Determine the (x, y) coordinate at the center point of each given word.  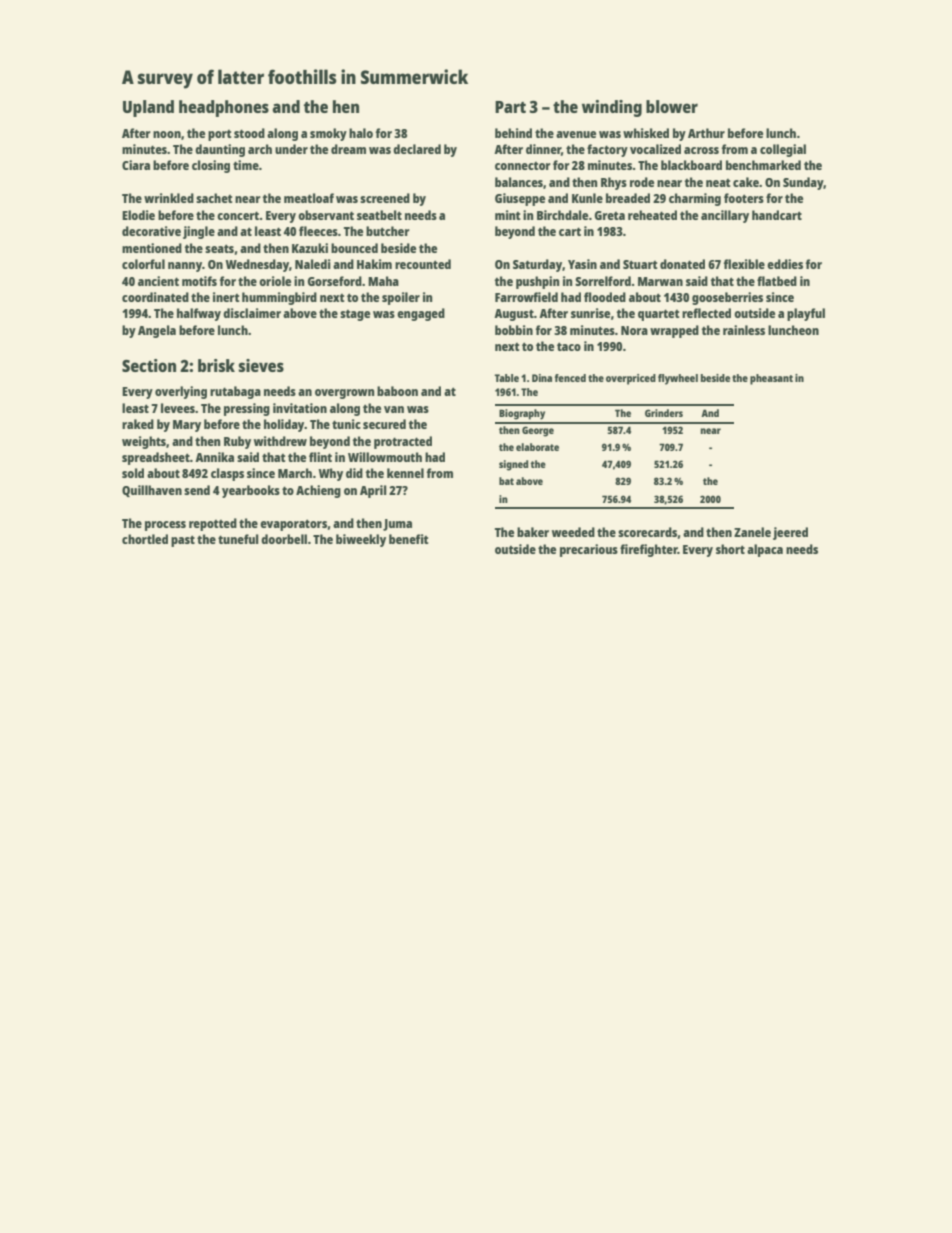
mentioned (152, 248)
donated (682, 264)
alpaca (765, 550)
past (183, 541)
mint (507, 215)
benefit (408, 539)
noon (167, 134)
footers (744, 198)
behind (513, 133)
